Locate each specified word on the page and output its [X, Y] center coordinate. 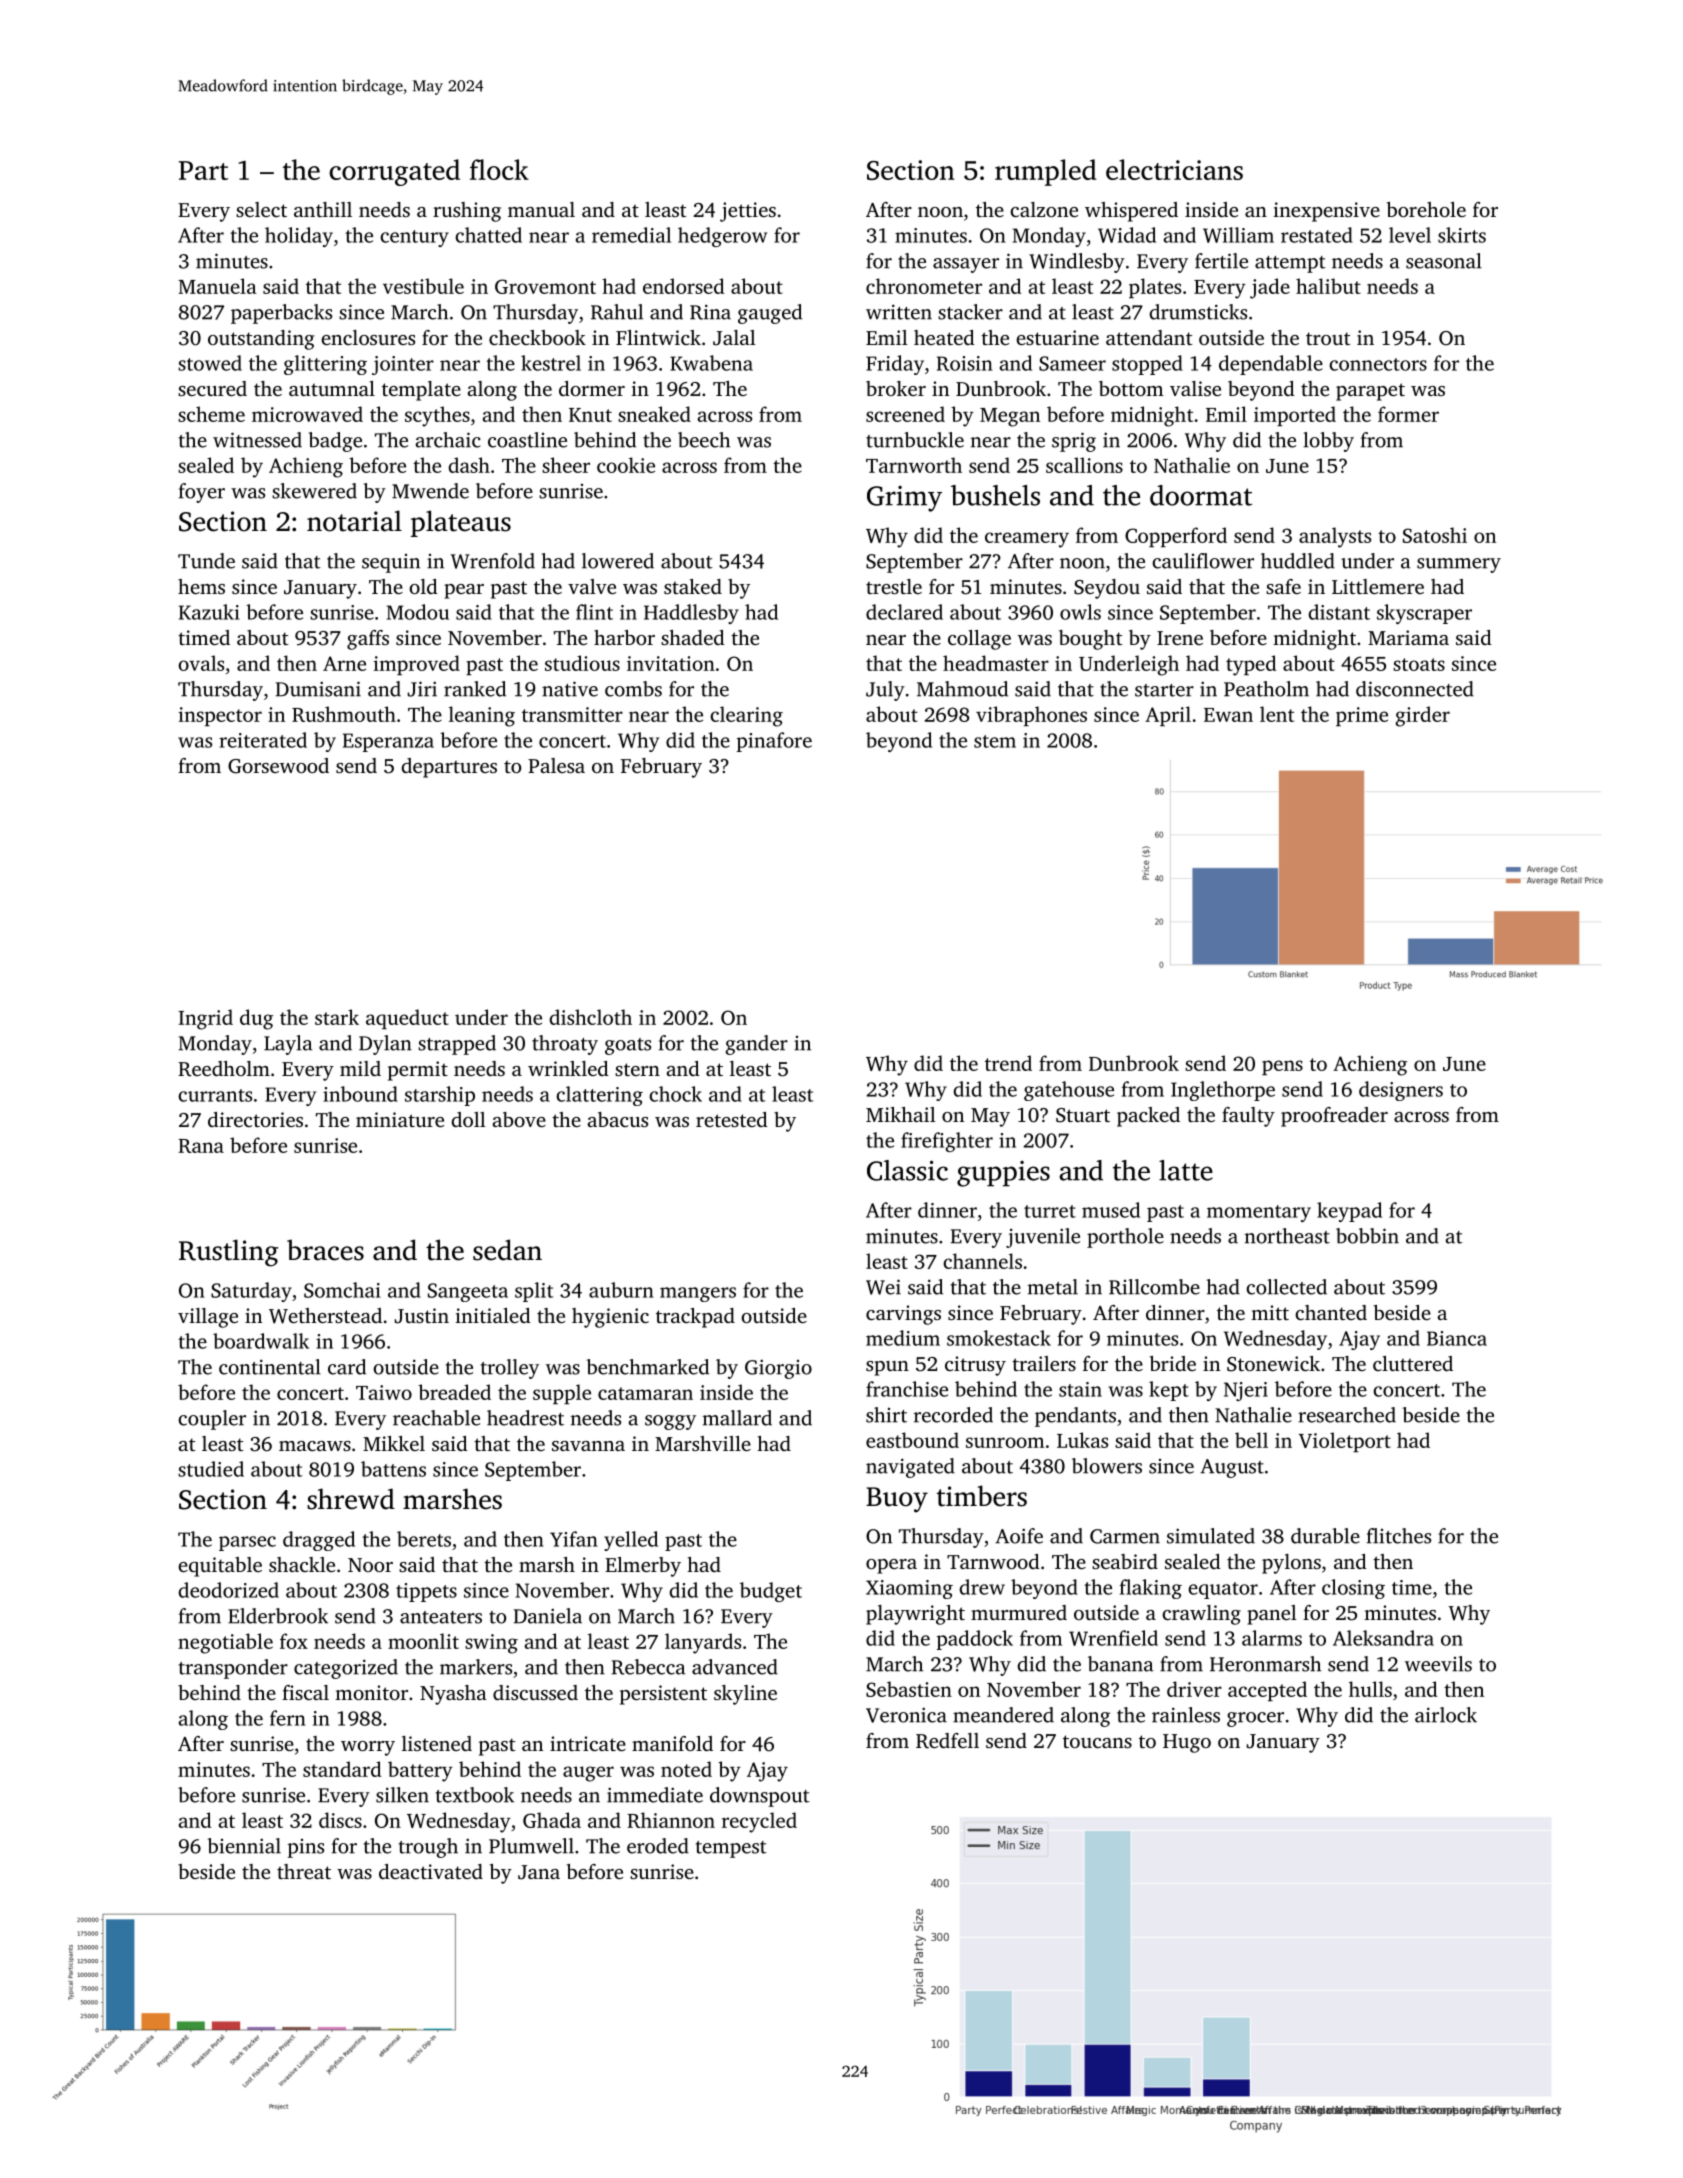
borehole [1426, 209]
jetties [748, 212]
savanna [588, 1446]
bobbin [1367, 1236]
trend [1008, 1063]
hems [201, 586]
